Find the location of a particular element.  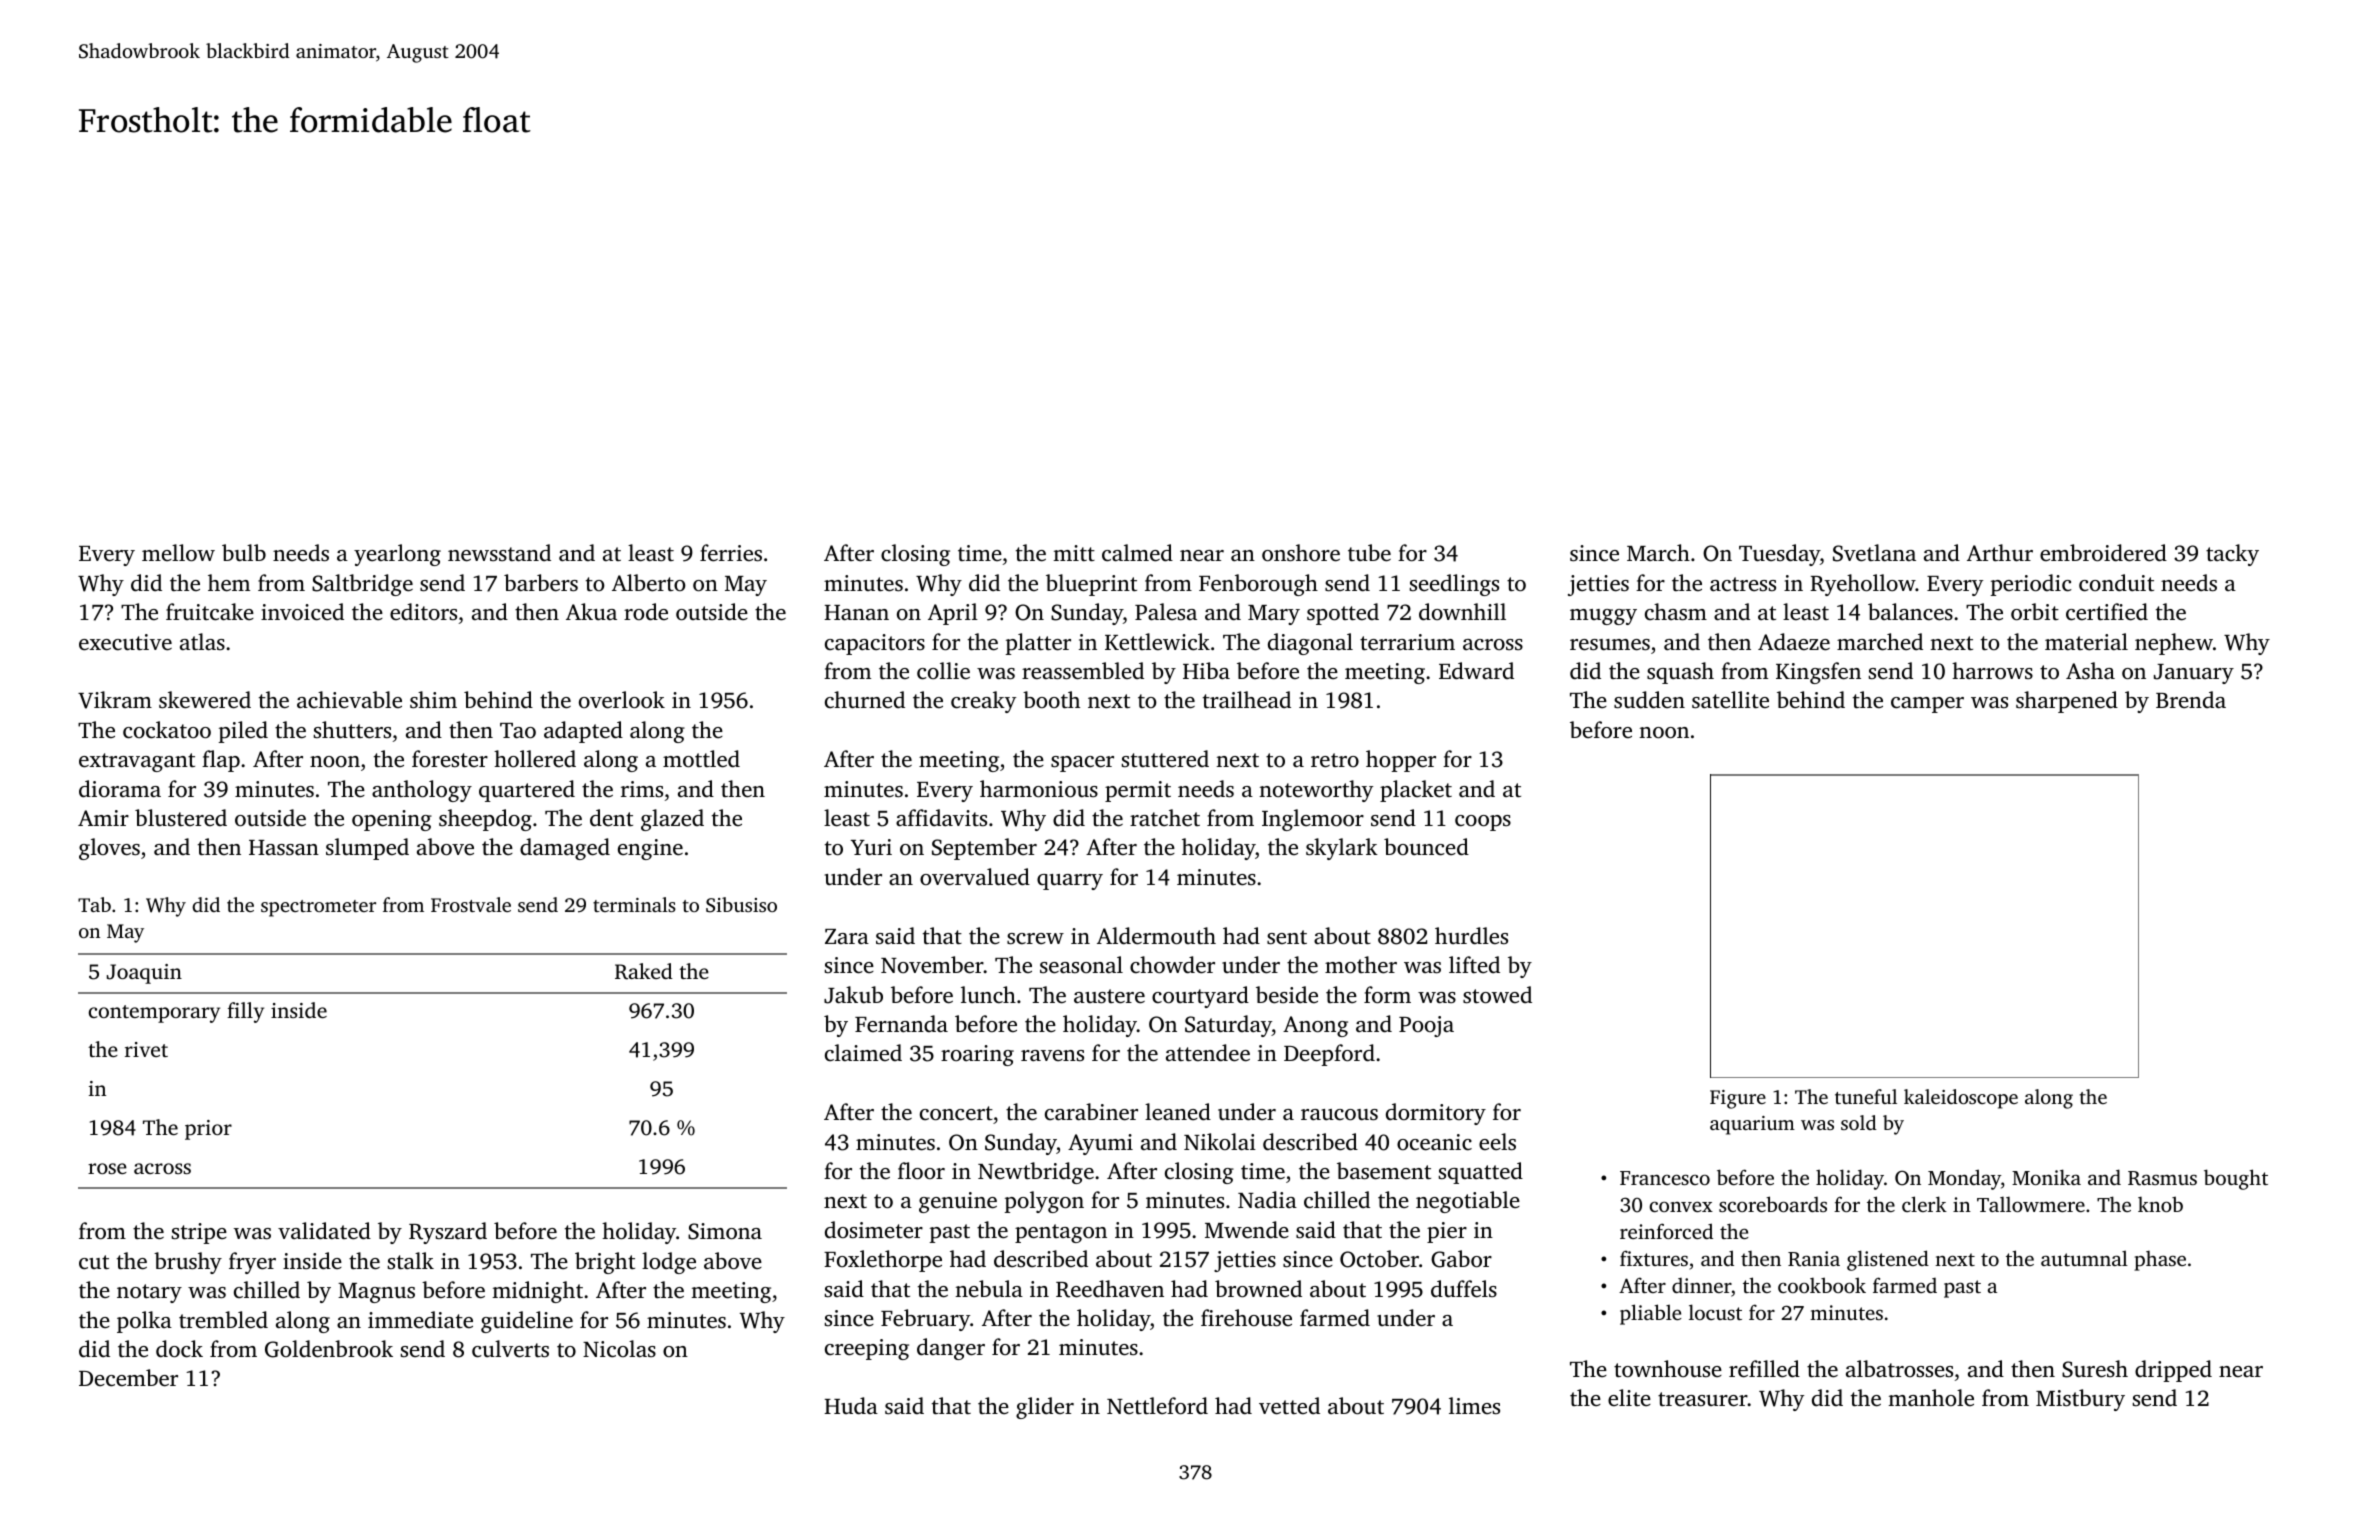

trembled is located at coordinates (223, 1320).
